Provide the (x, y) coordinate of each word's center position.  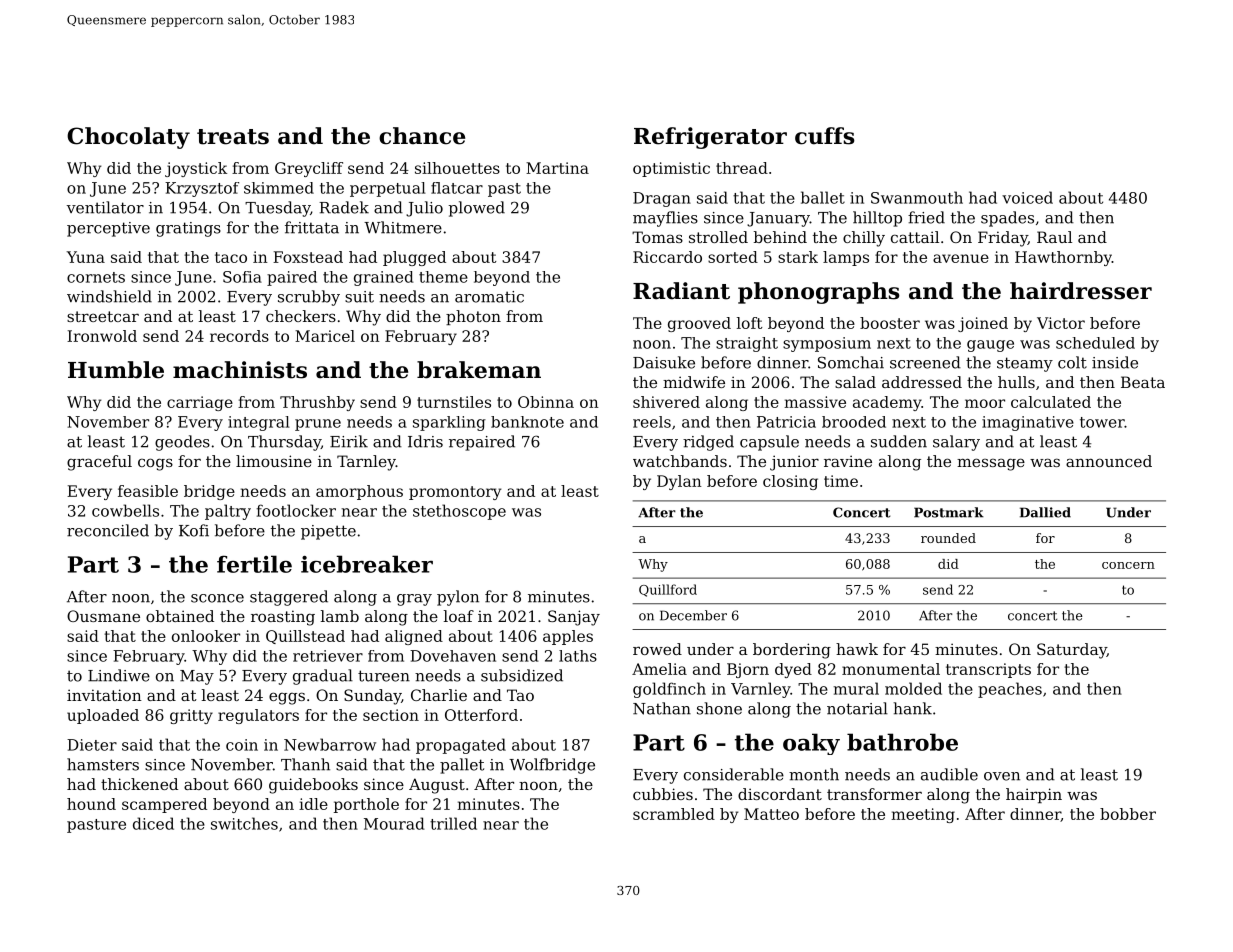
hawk (857, 649)
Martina (557, 168)
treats (233, 137)
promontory (455, 493)
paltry (228, 512)
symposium (827, 344)
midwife (694, 382)
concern (1128, 565)
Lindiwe (119, 675)
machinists (240, 370)
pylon (458, 598)
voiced (1027, 197)
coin (242, 745)
